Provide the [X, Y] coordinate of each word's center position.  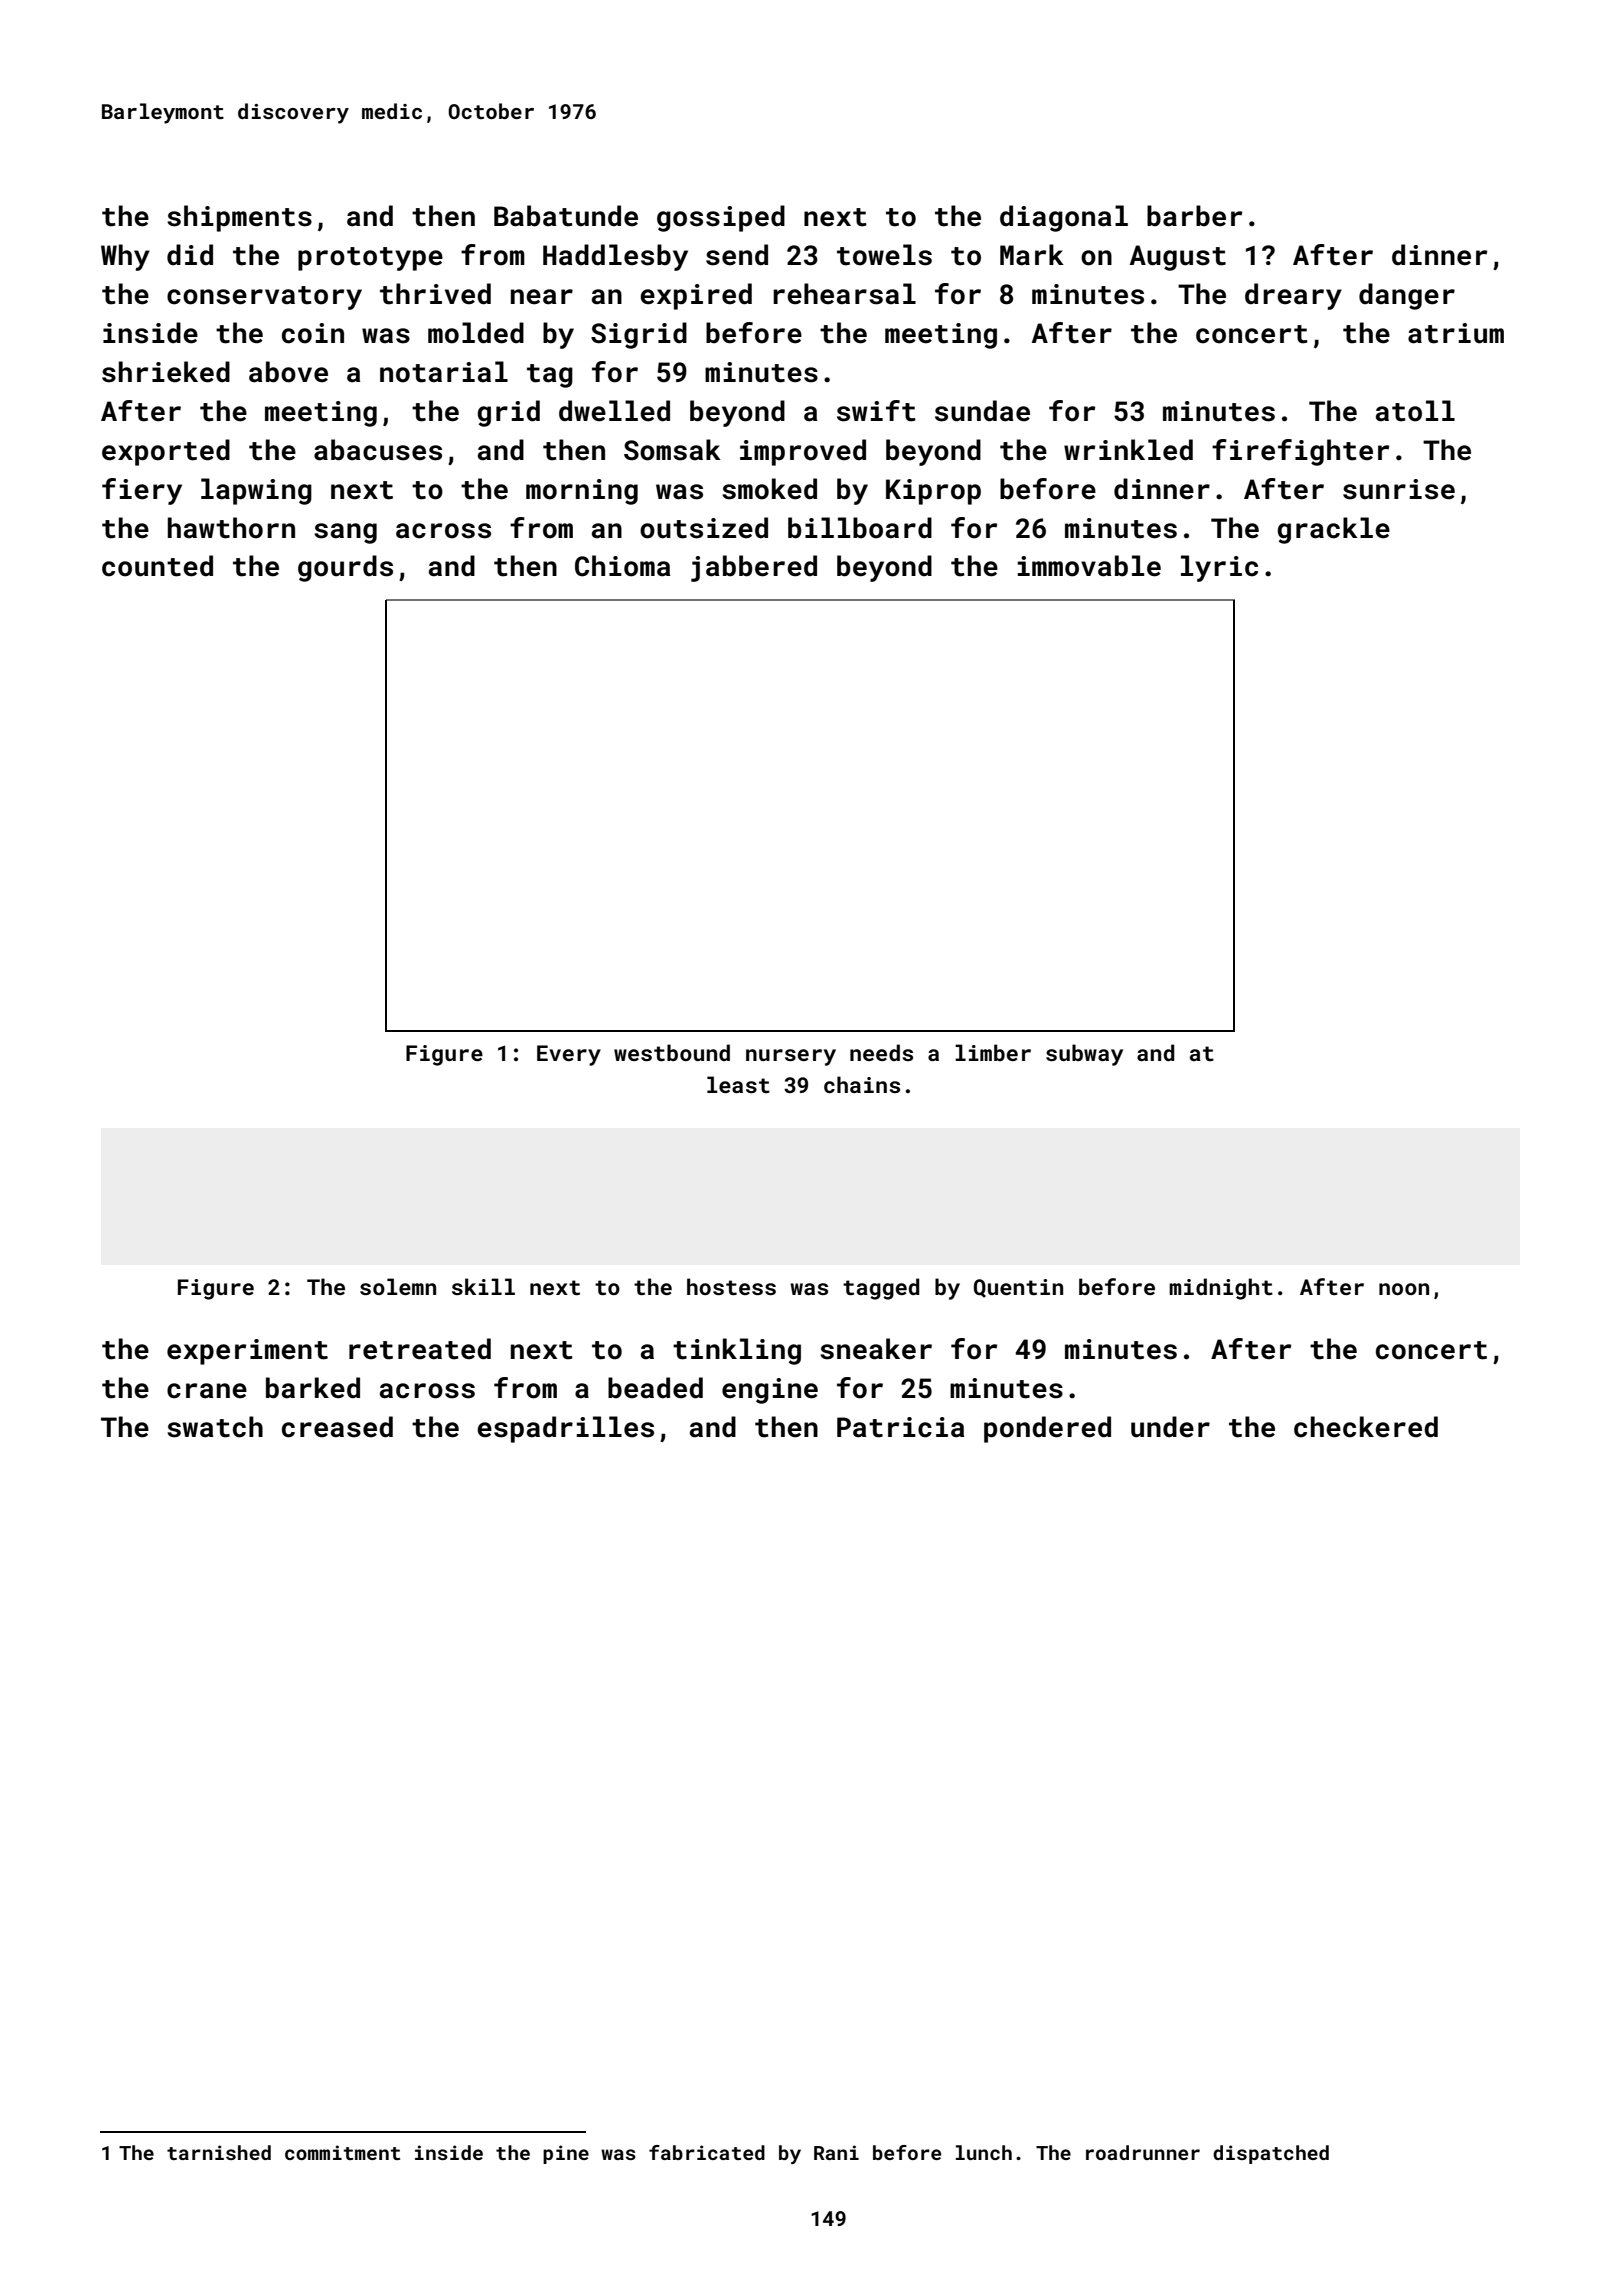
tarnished [219, 2152]
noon [1404, 1289]
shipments [239, 218]
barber [1194, 216]
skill [483, 1286]
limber [993, 1052]
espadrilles [565, 1429]
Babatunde [566, 216]
